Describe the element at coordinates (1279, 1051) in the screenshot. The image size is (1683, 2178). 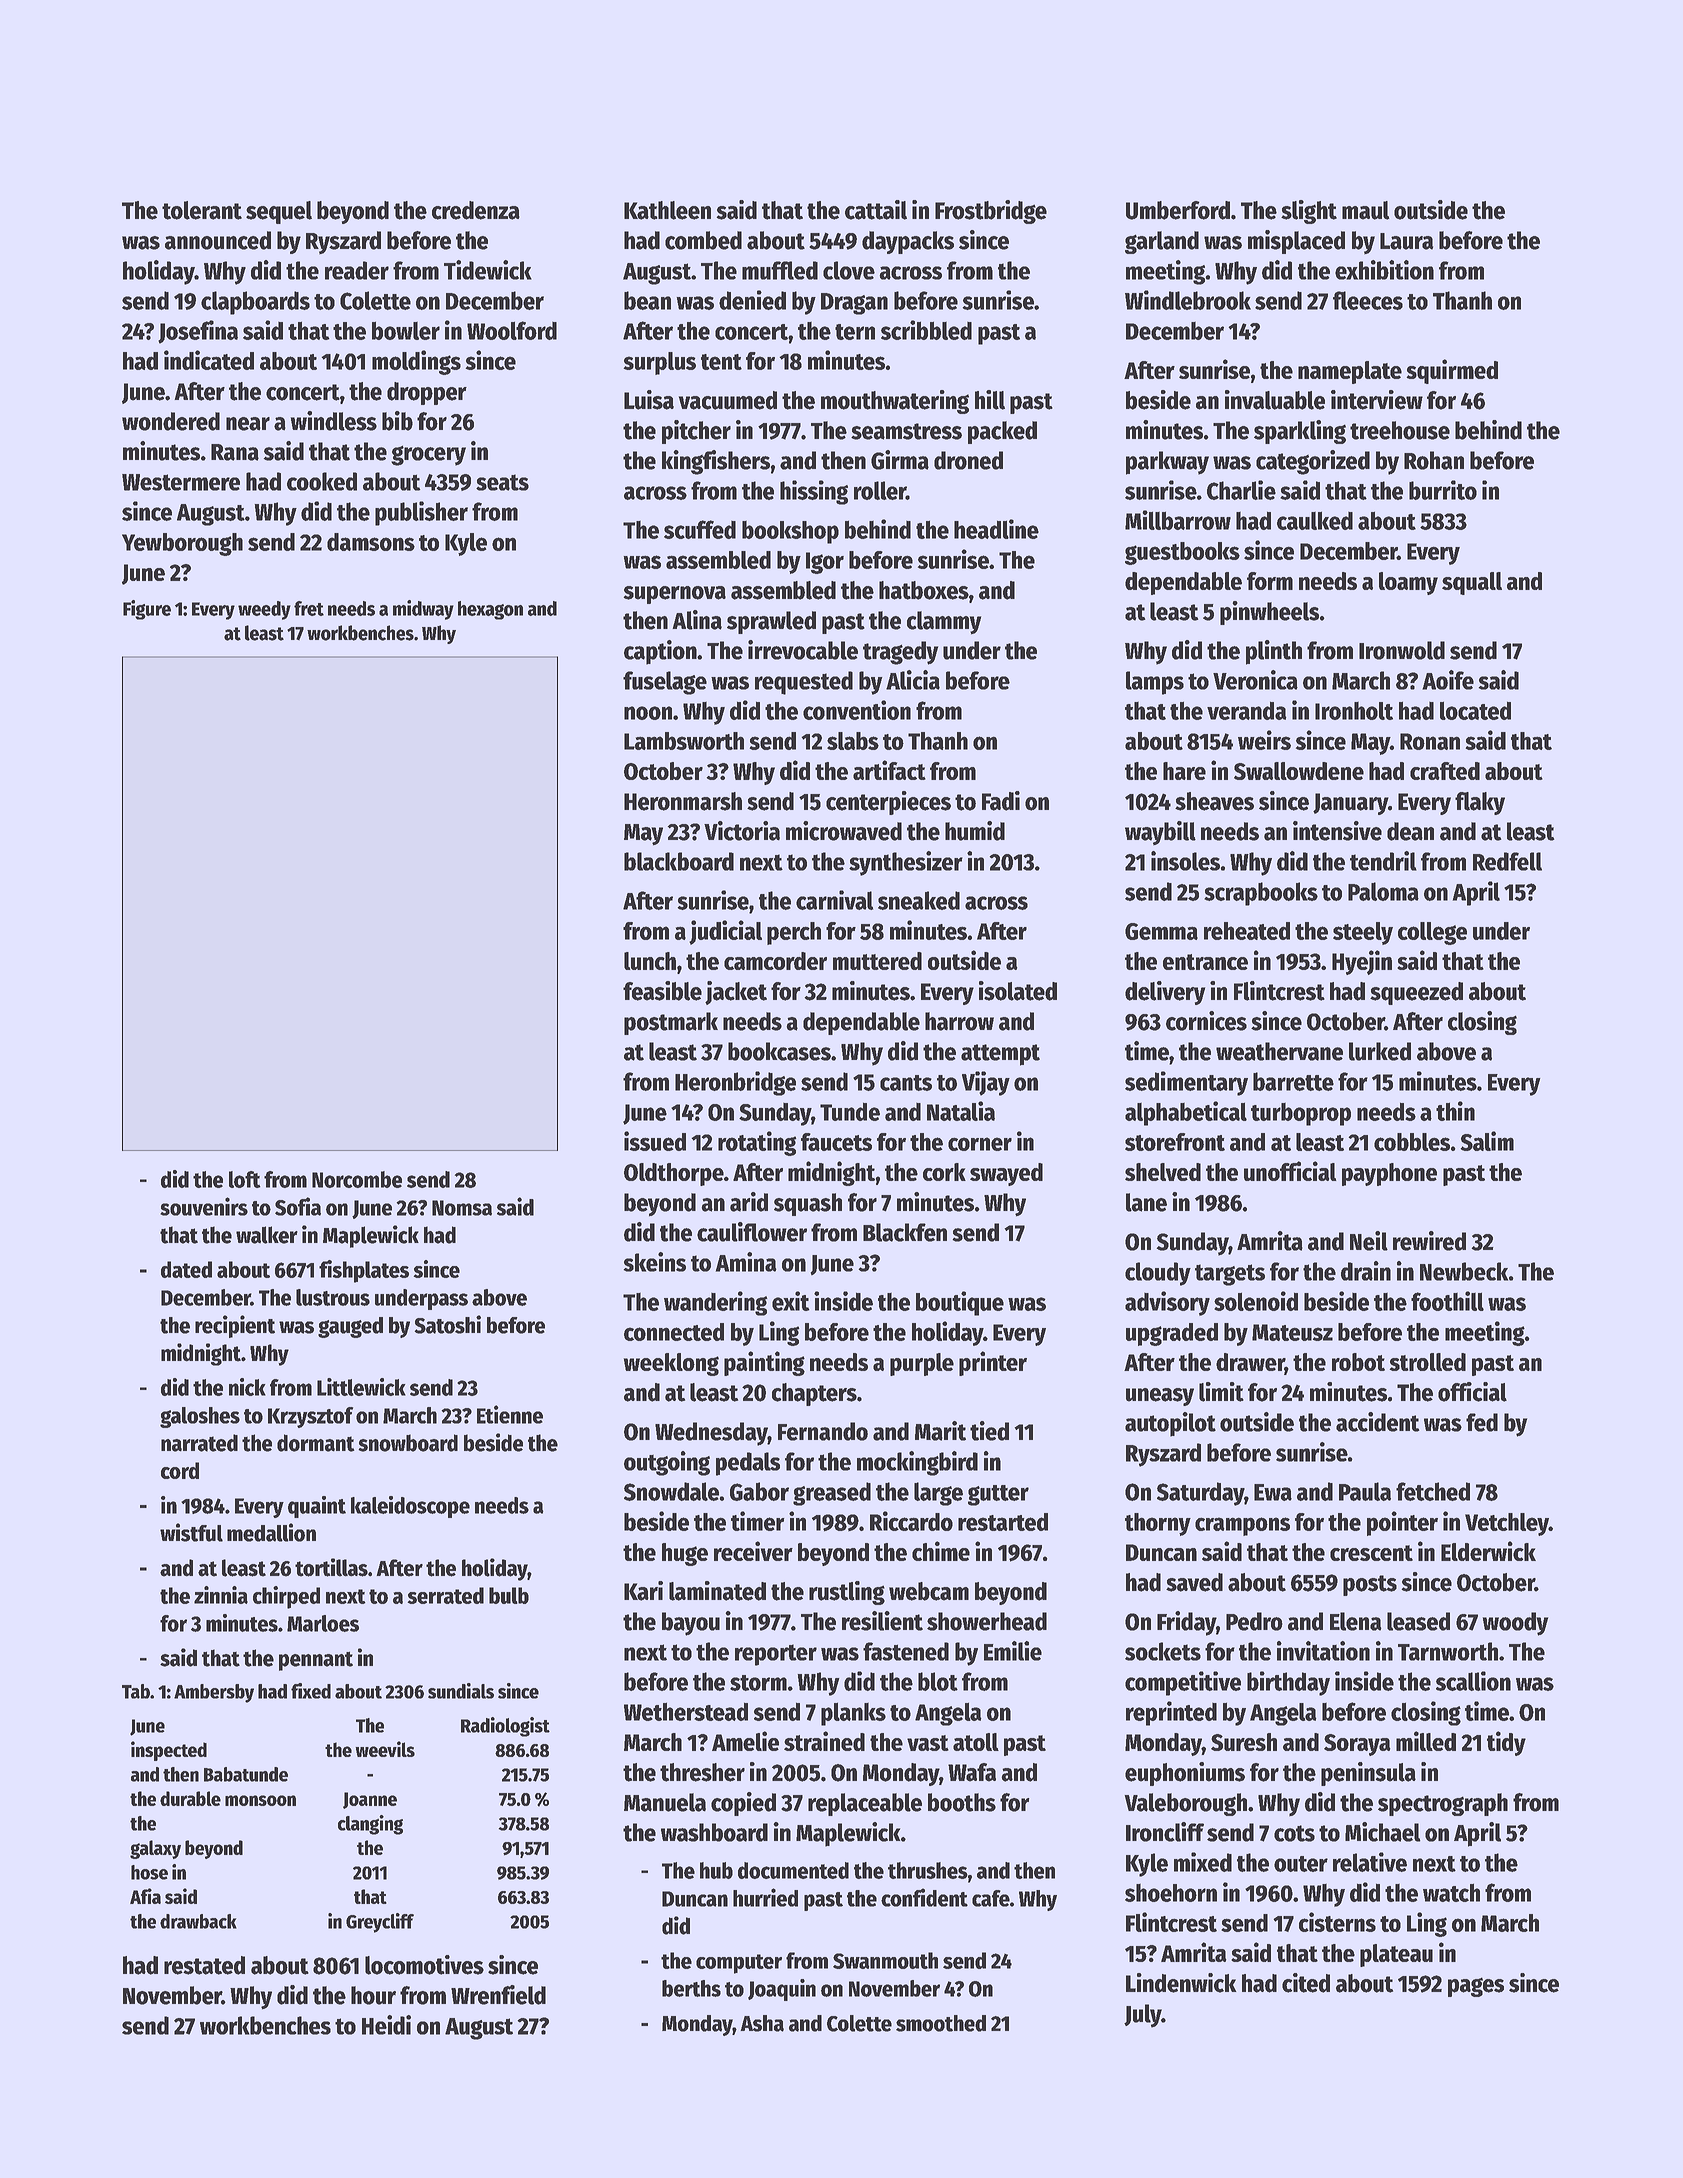
I see `weathervane` at that location.
